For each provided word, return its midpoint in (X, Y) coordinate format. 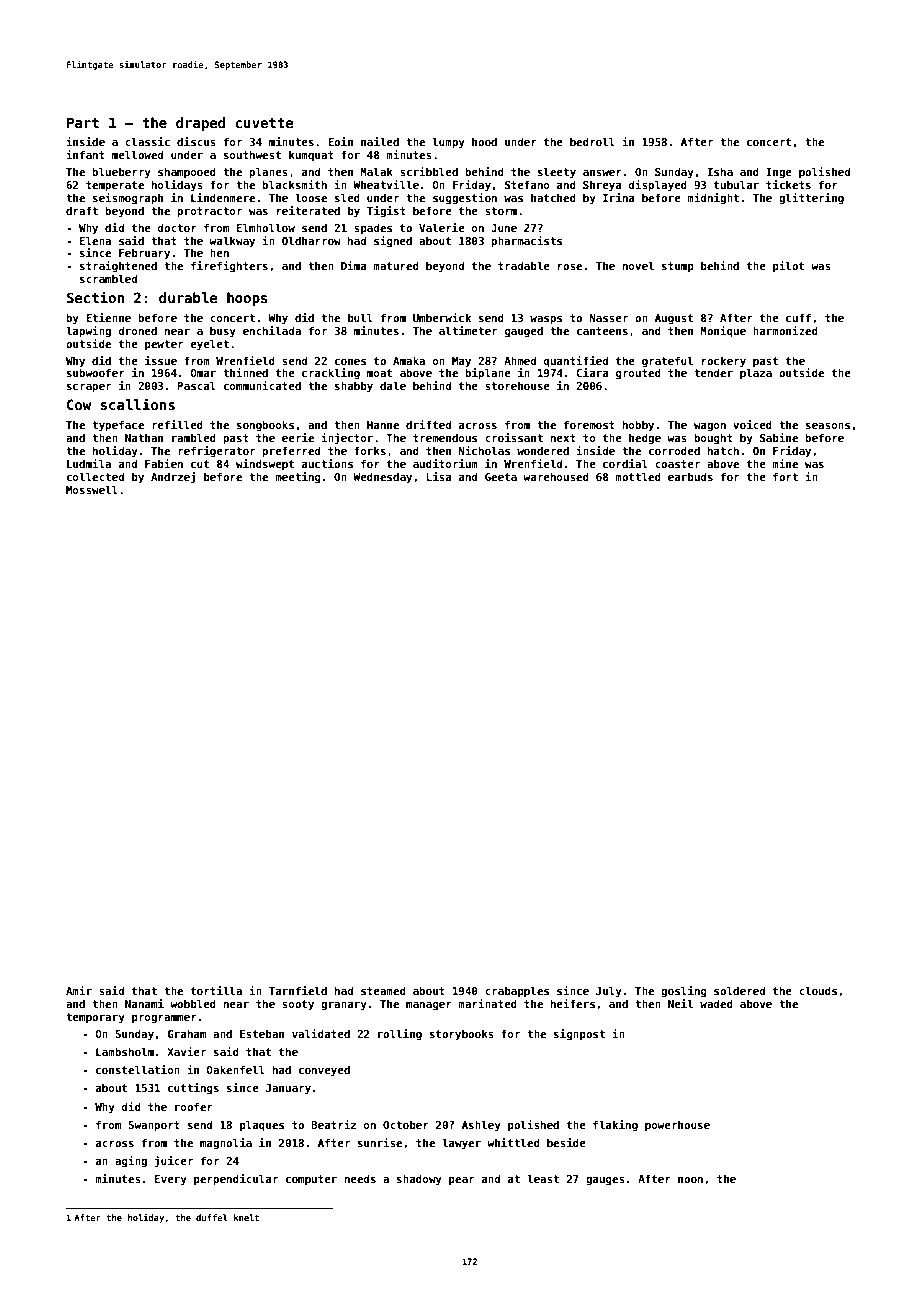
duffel (212, 1217)
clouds (818, 990)
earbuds (690, 476)
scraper (89, 388)
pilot (788, 266)
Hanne (383, 425)
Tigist (386, 211)
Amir (79, 990)
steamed (383, 990)
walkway (232, 241)
